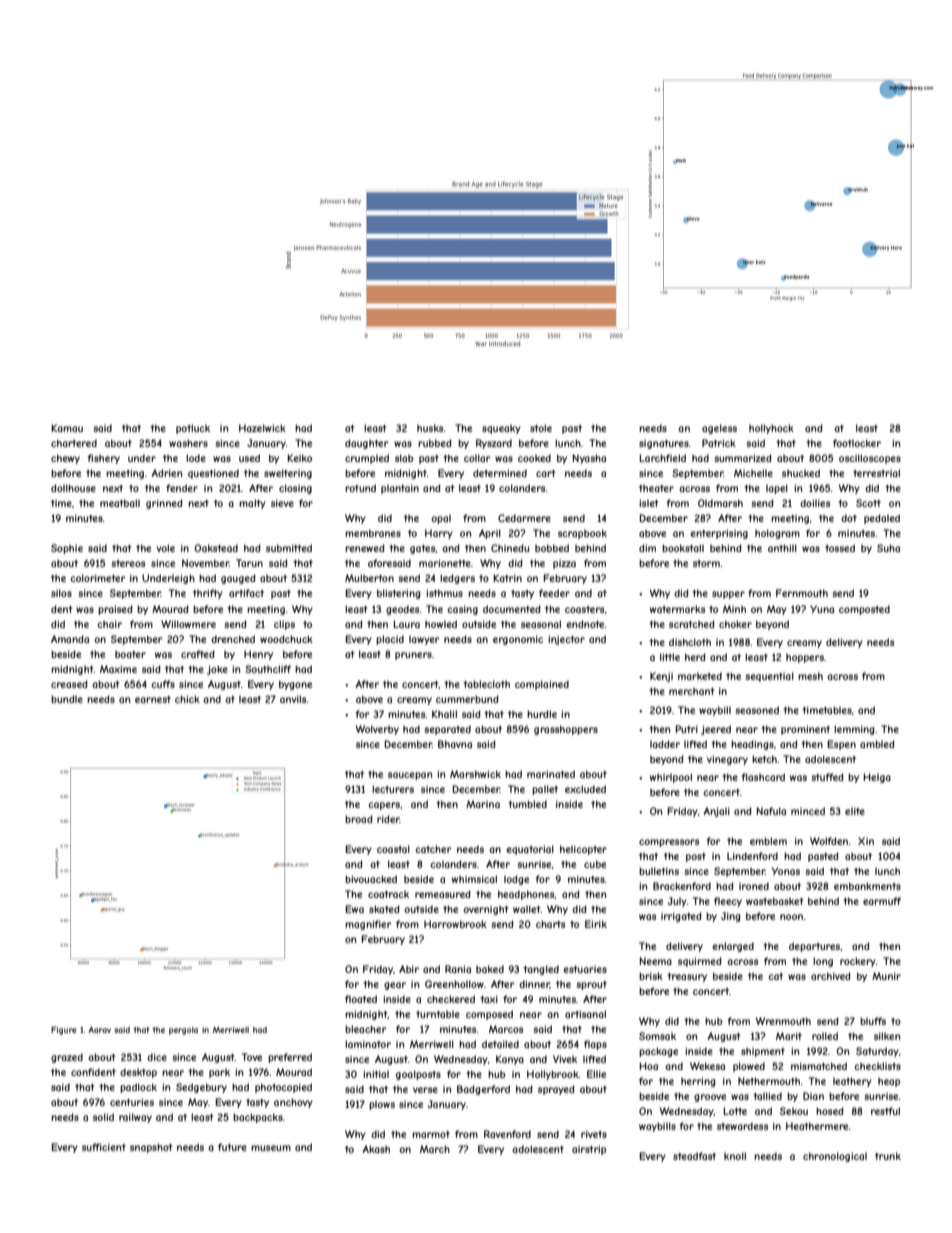  What do you see at coordinates (104, 1147) in the image?
I see `sufficient` at bounding box center [104, 1147].
